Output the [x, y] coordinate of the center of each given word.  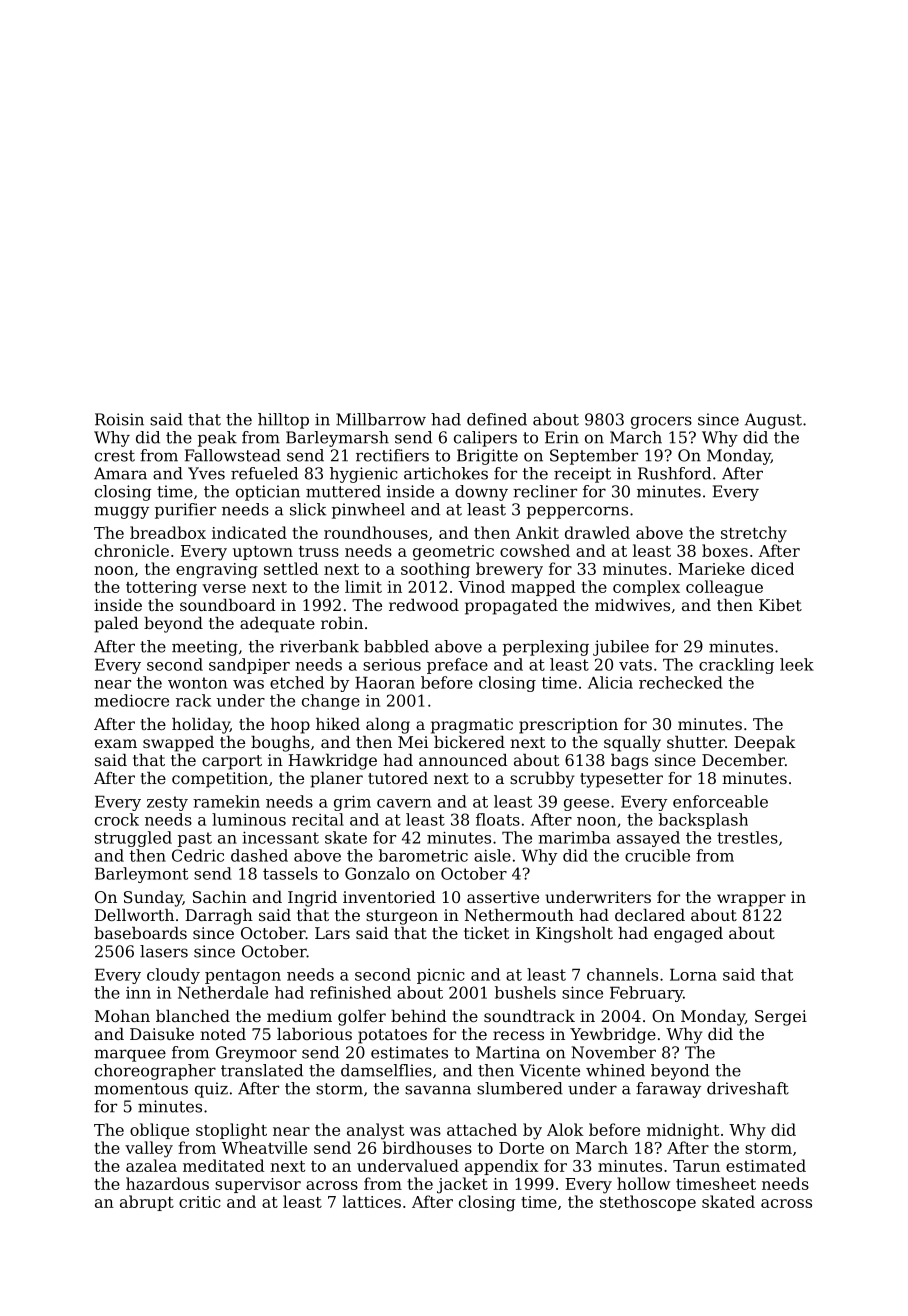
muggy [121, 512]
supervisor [258, 1185]
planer [336, 780]
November [613, 1052]
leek [797, 664]
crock [117, 819]
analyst [375, 1131]
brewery [509, 570]
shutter [696, 742]
